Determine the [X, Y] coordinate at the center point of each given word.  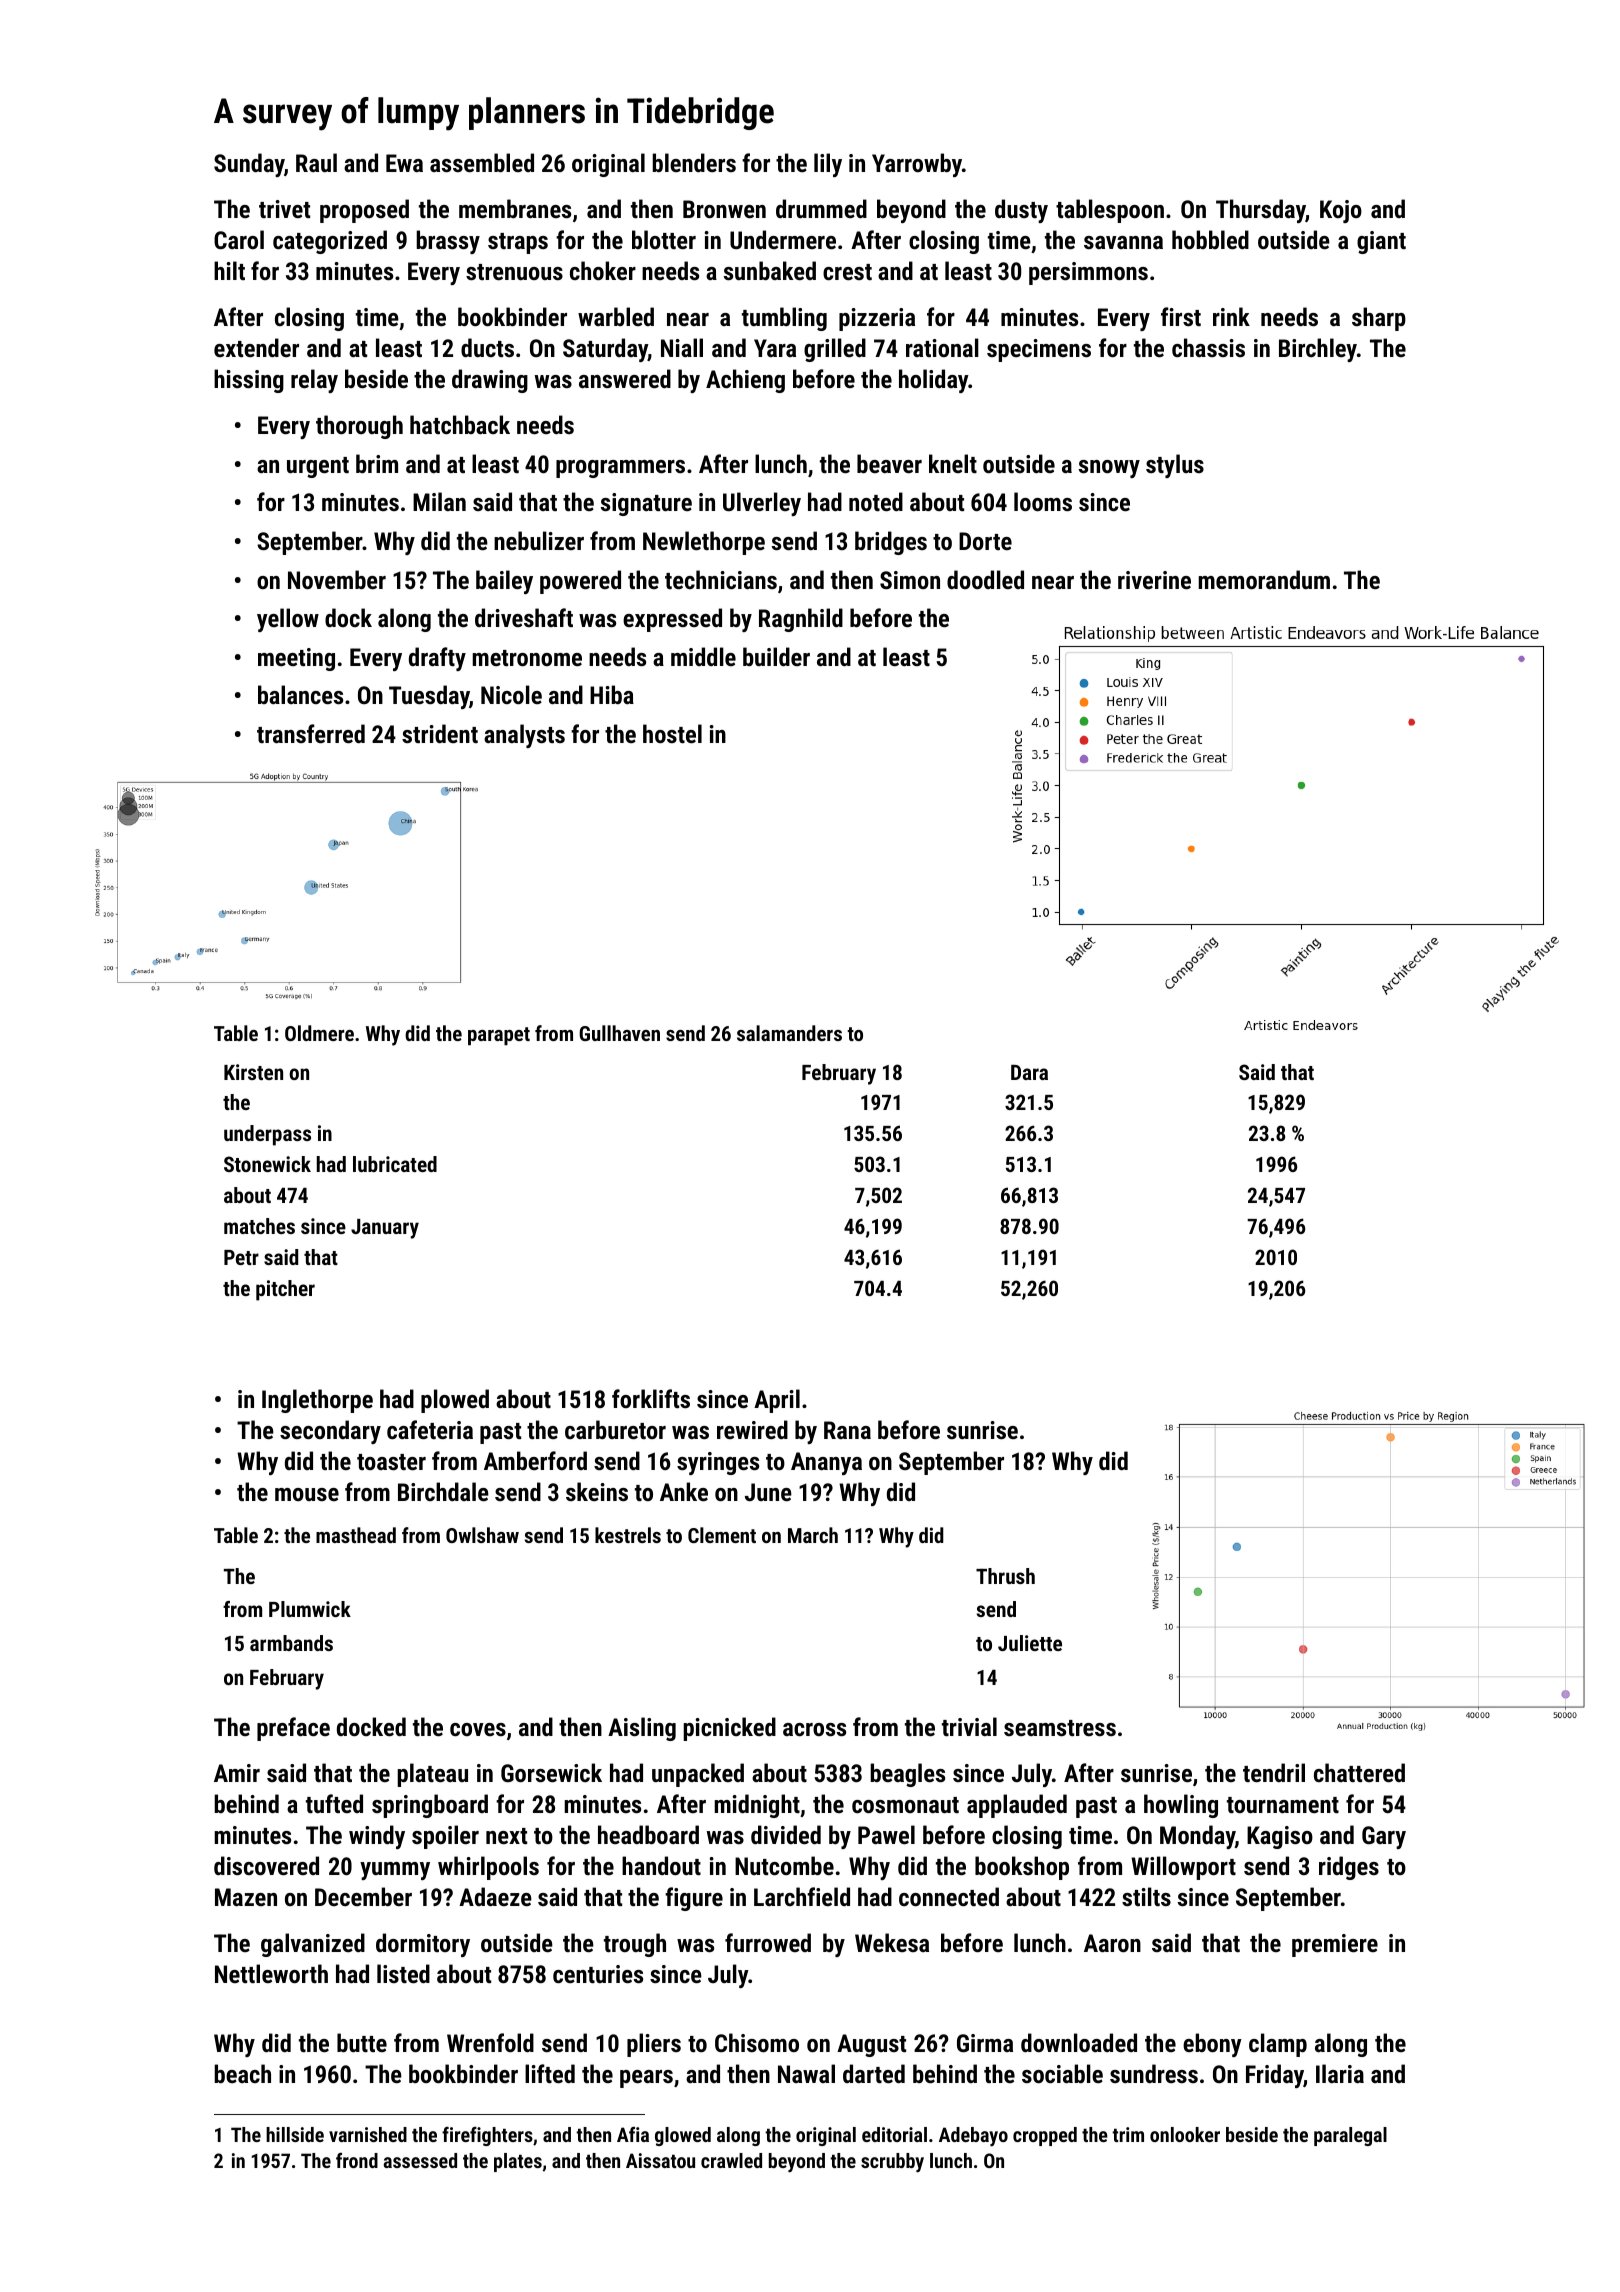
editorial [894, 2134]
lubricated [395, 1164]
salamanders [789, 1033]
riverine [1154, 580]
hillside [295, 2134]
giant [1381, 242]
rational [942, 347]
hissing [249, 381]
